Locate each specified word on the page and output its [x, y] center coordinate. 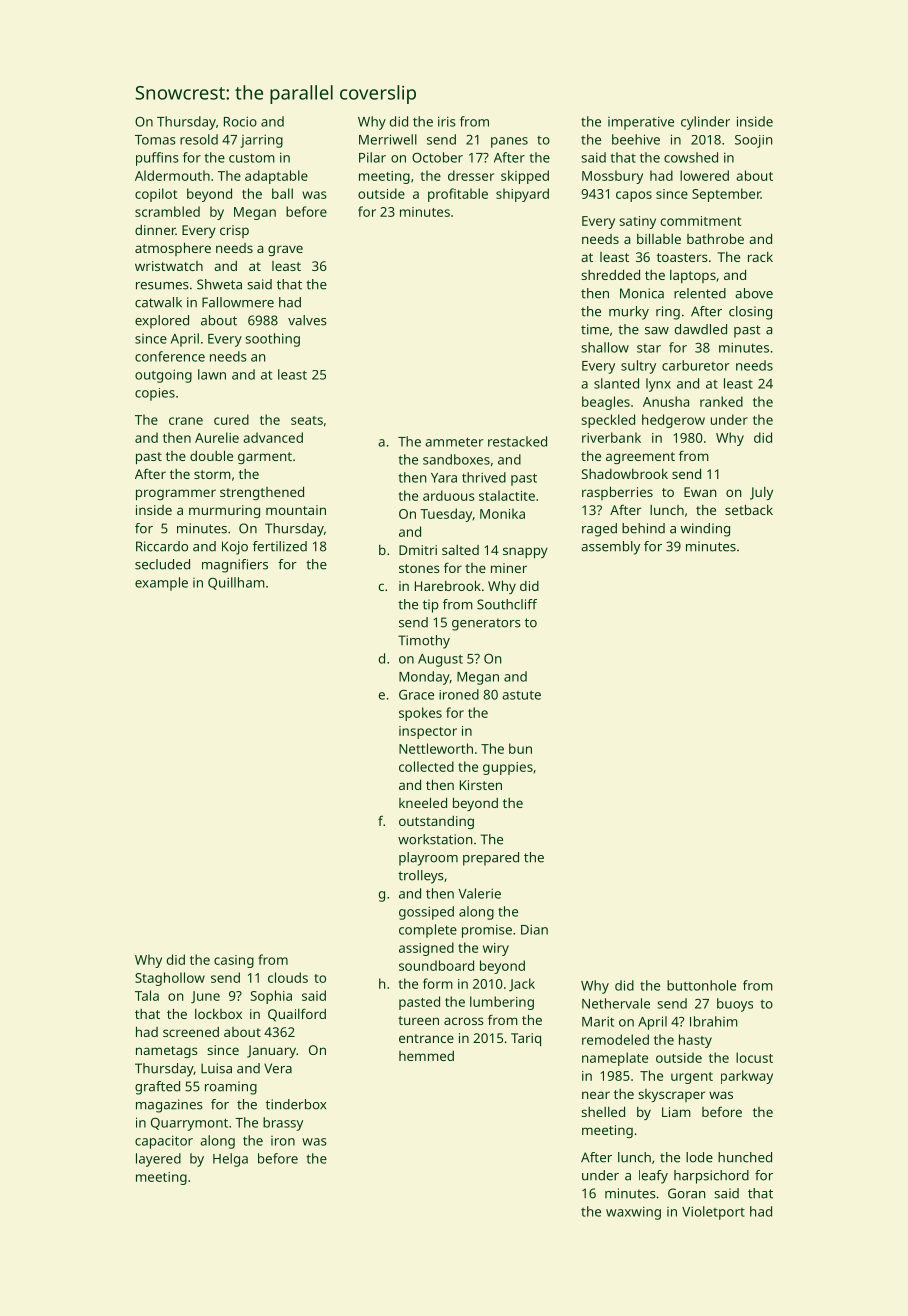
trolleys [421, 877]
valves [307, 320]
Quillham [236, 583]
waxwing [633, 1213]
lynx [658, 385]
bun [520, 748]
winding [705, 530]
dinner [155, 230]
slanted [616, 383]
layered [158, 1160]
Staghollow [170, 979]
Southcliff [507, 604]
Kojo [235, 548]
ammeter [454, 442]
